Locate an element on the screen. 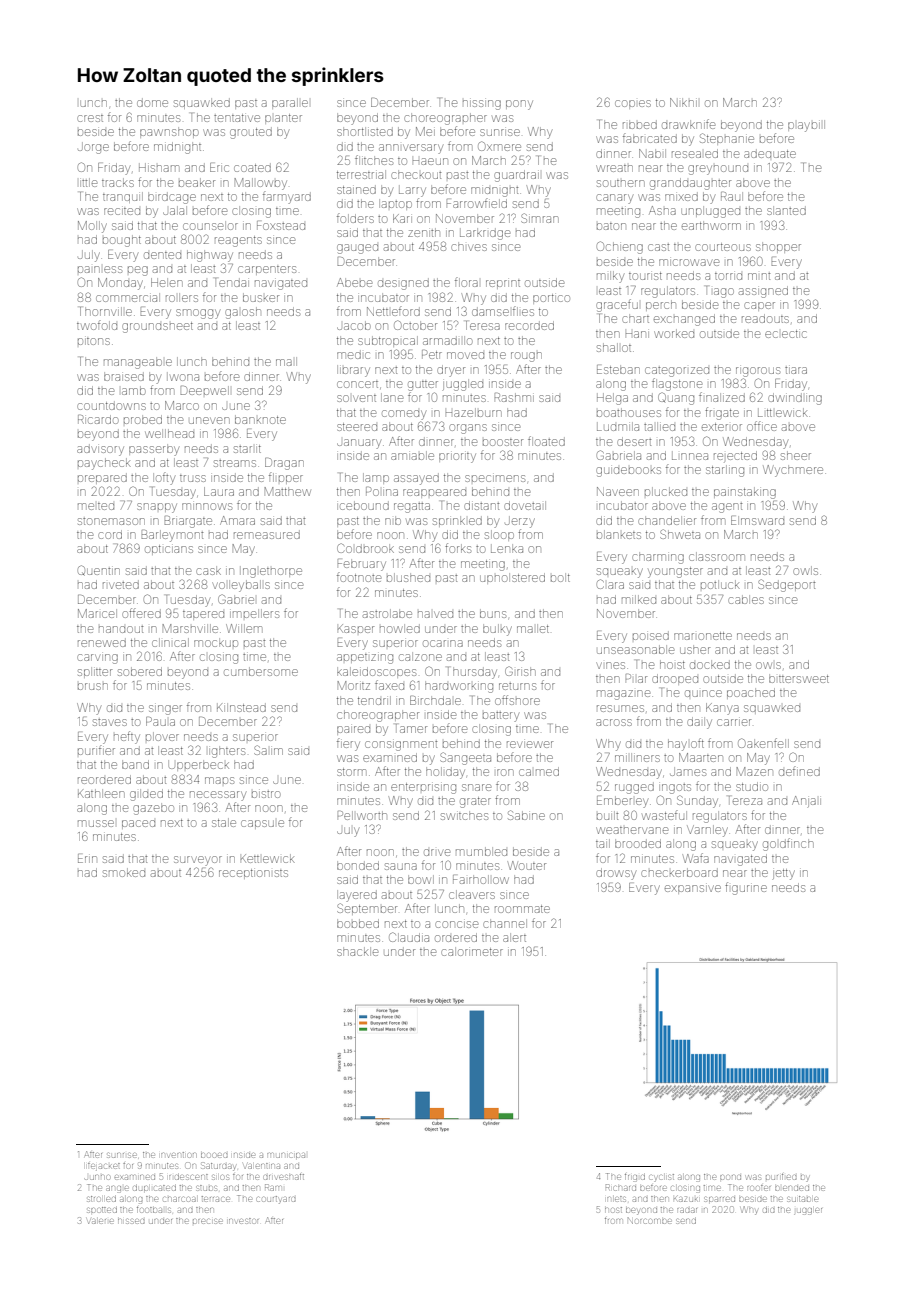  shopper is located at coordinates (778, 248).
